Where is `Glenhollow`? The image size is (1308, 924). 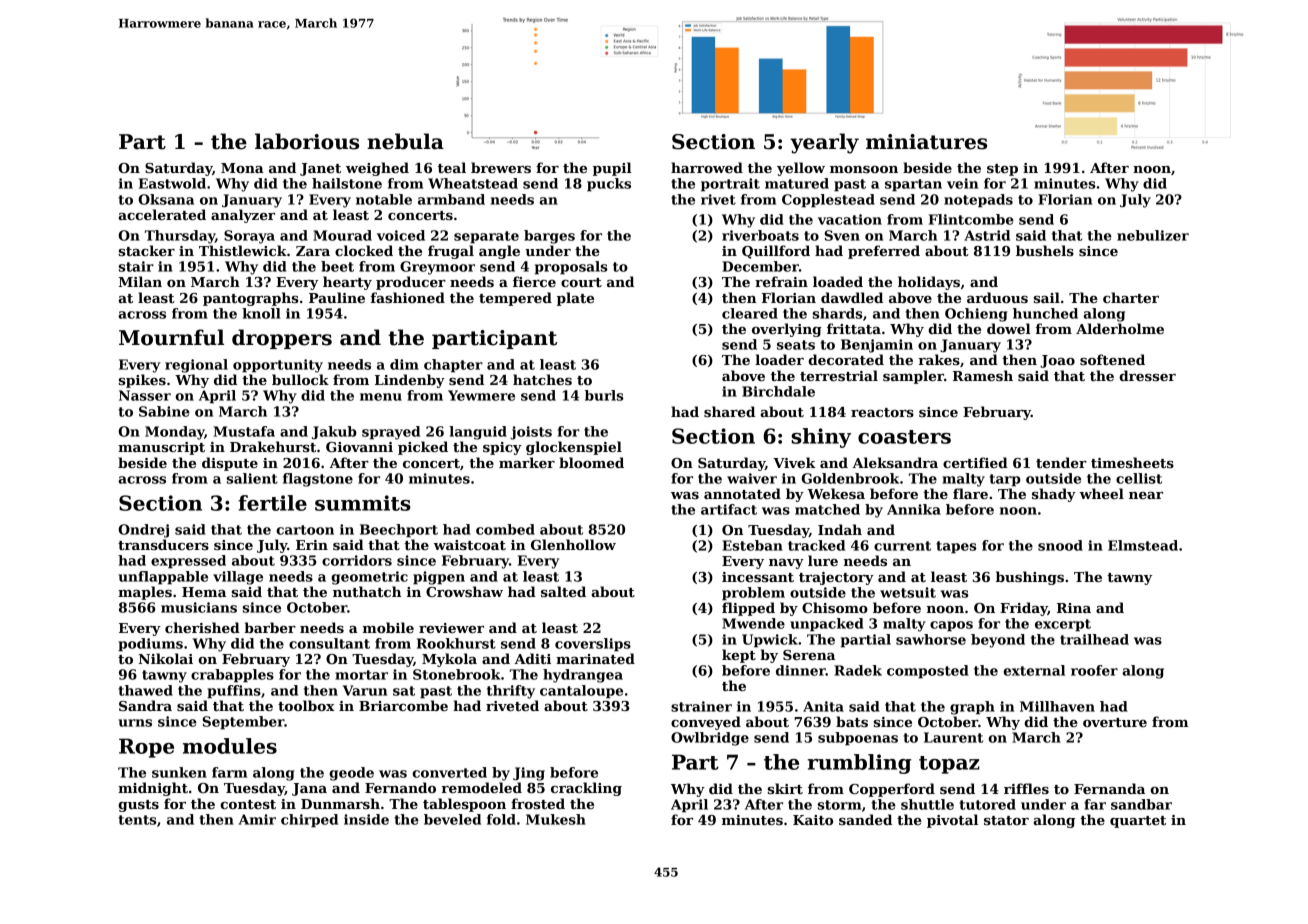
Glenhollow is located at coordinates (573, 544).
